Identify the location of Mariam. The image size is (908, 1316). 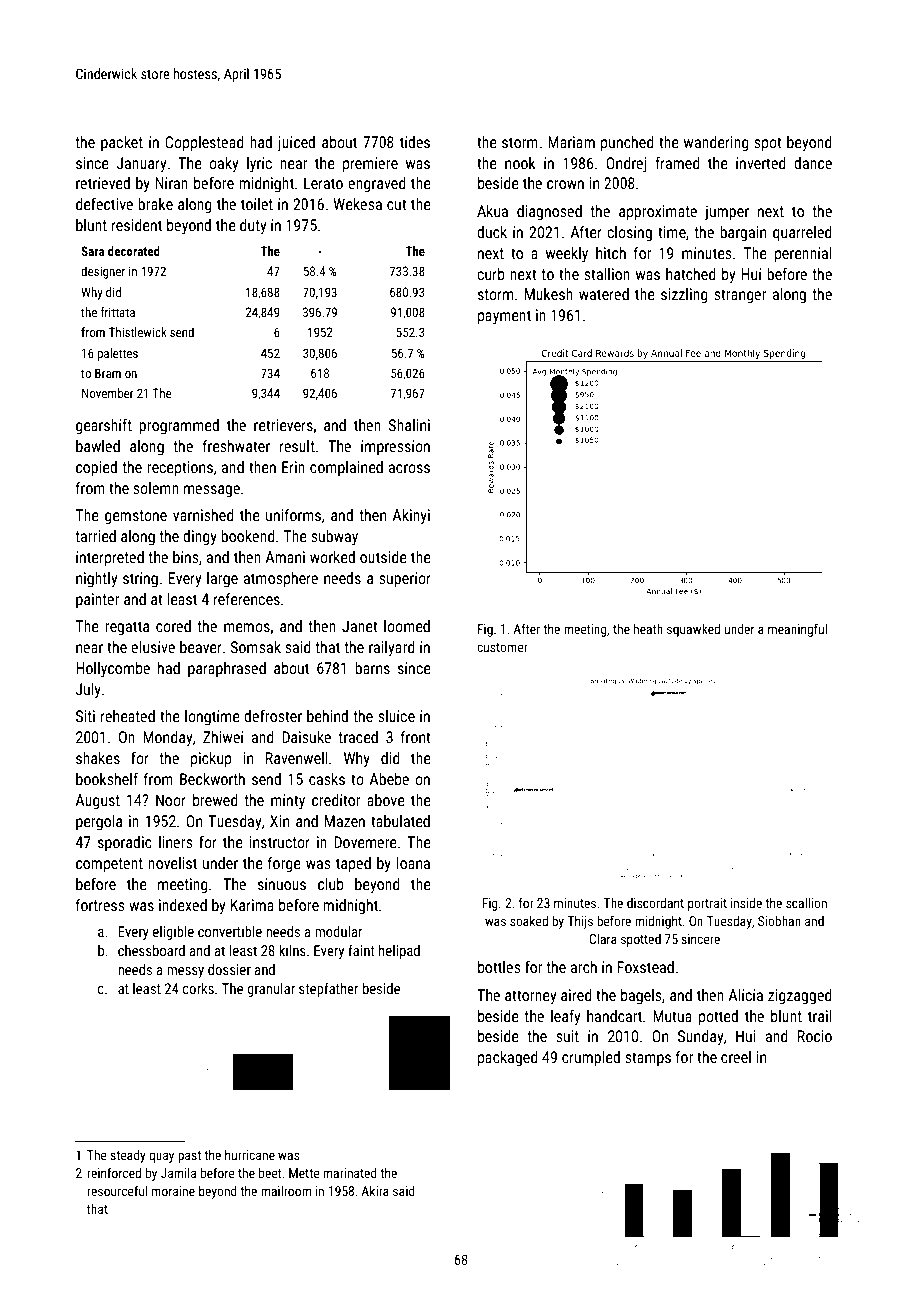
(571, 142).
